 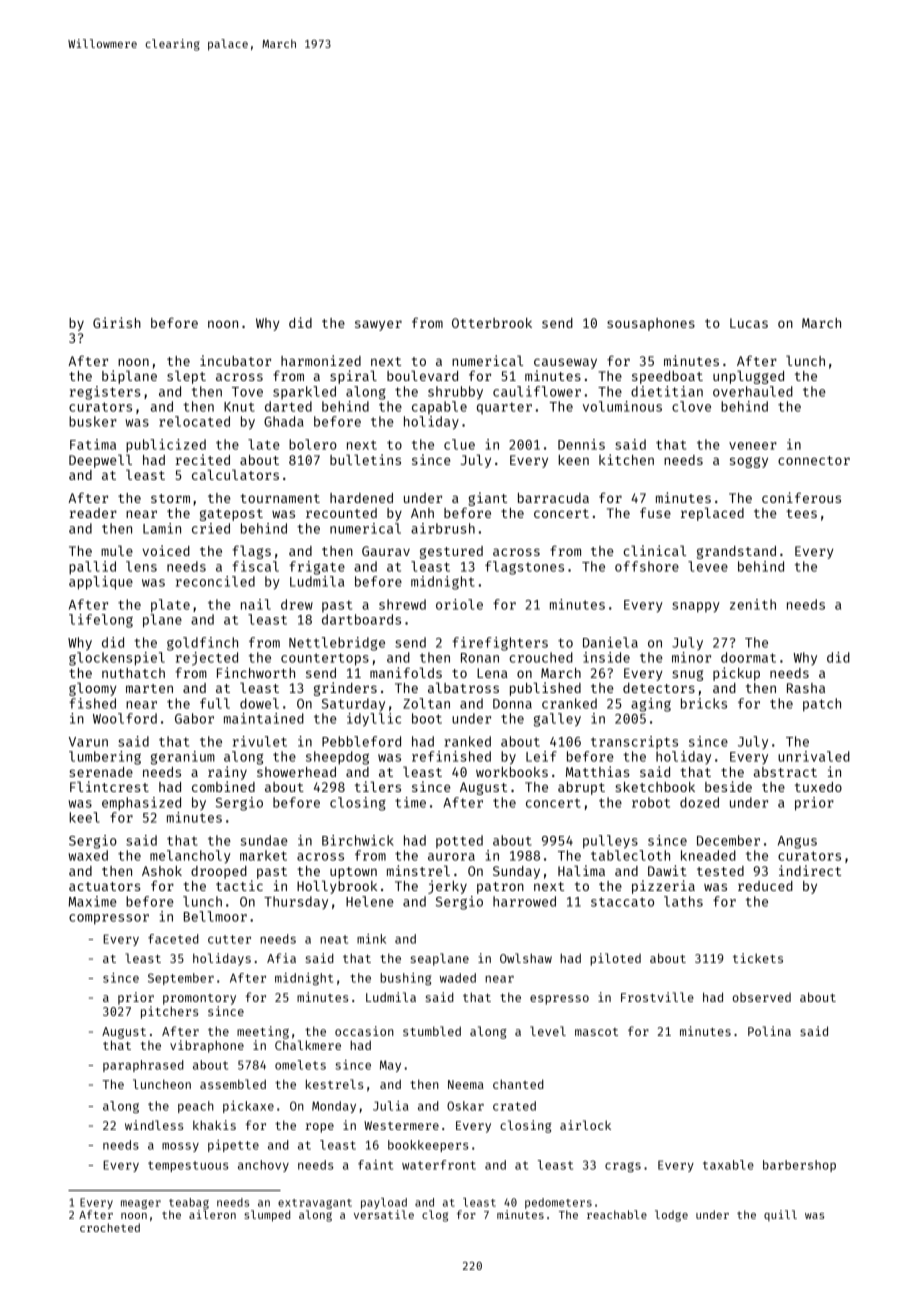 I want to click on crocheted, so click(x=110, y=1227).
